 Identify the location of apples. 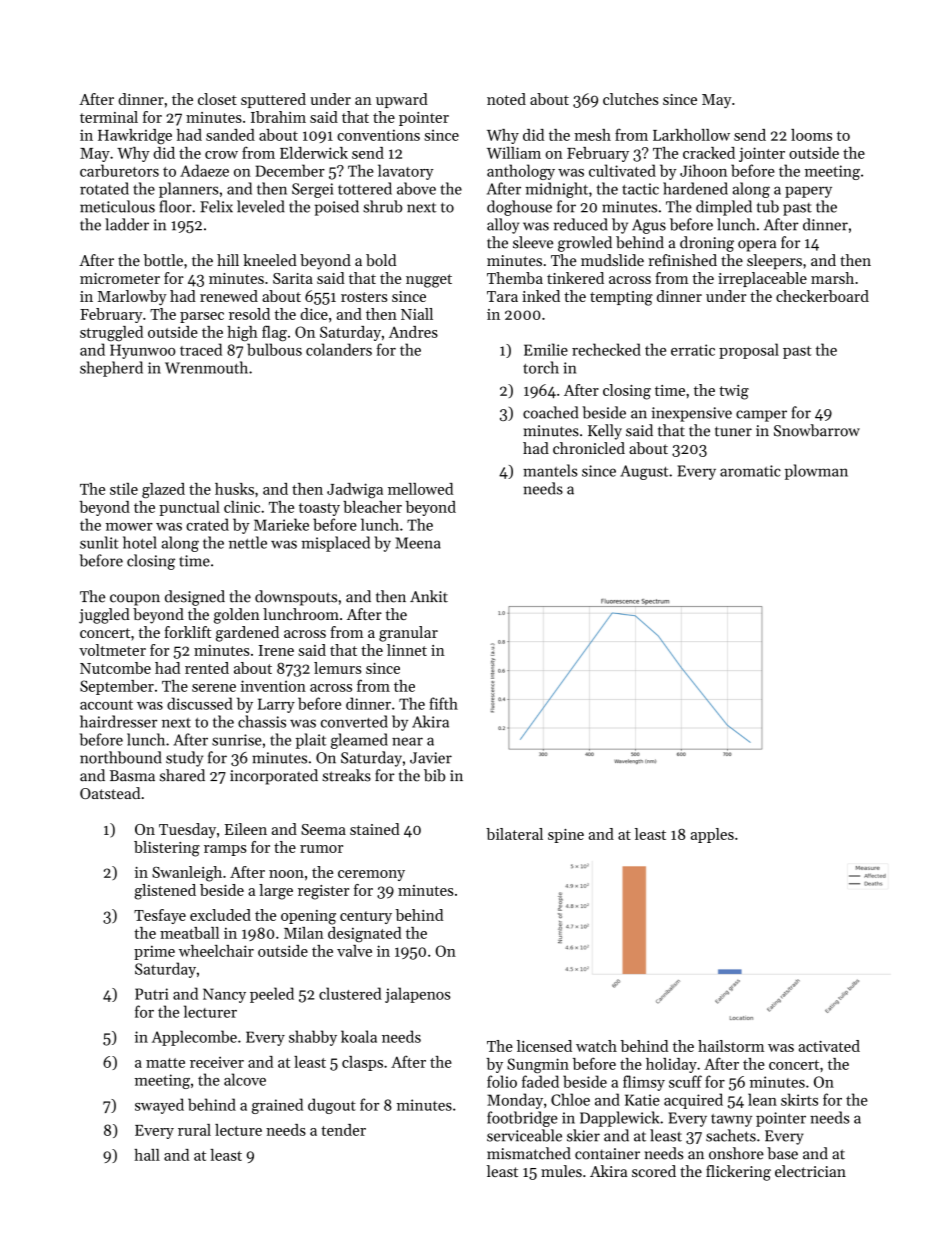
(712, 835).
